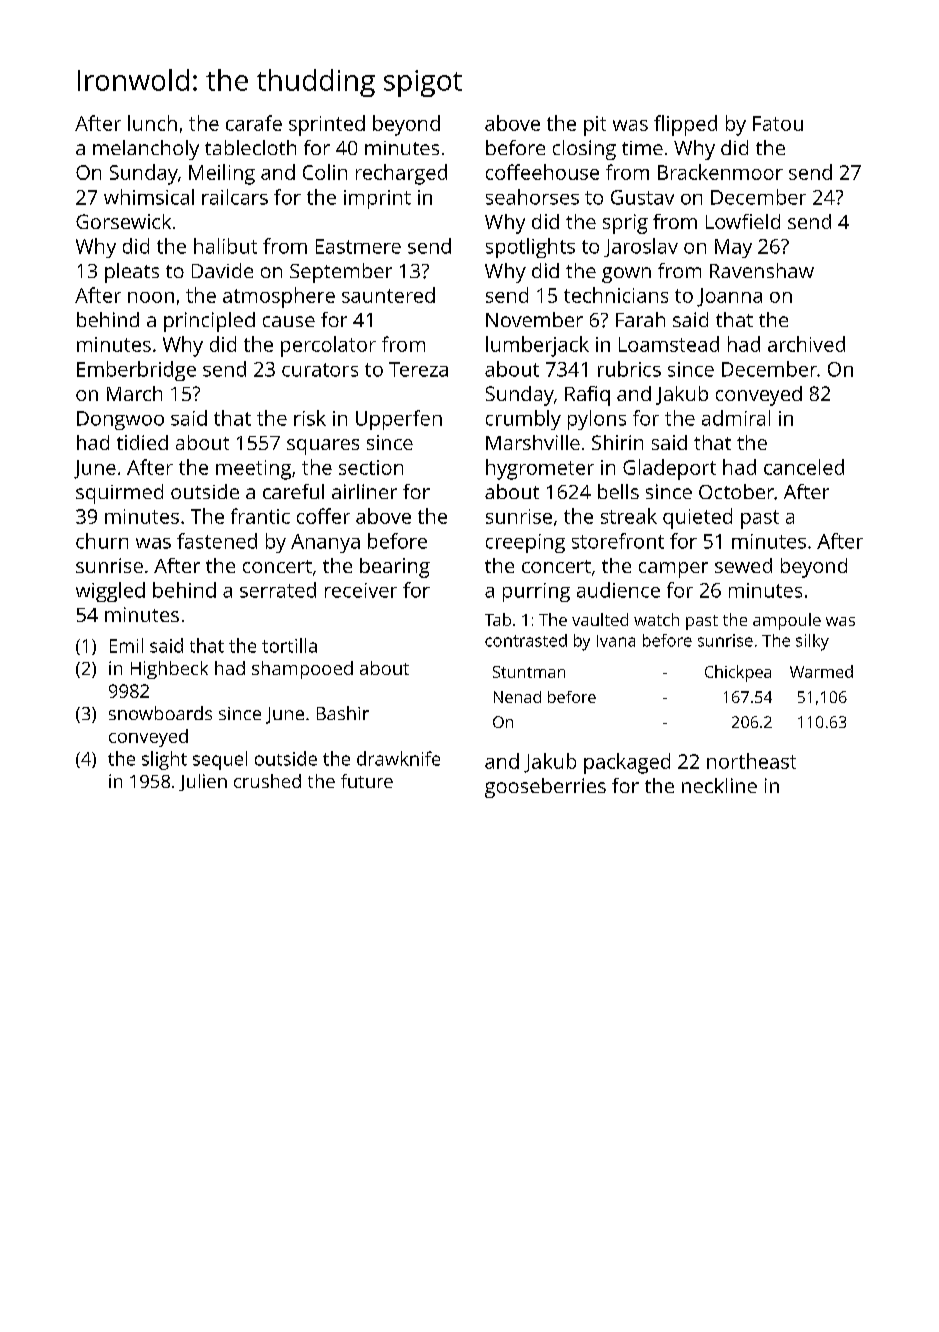 This page has width=939, height=1332. Describe the element at coordinates (736, 418) in the page. I see `admiral` at that location.
